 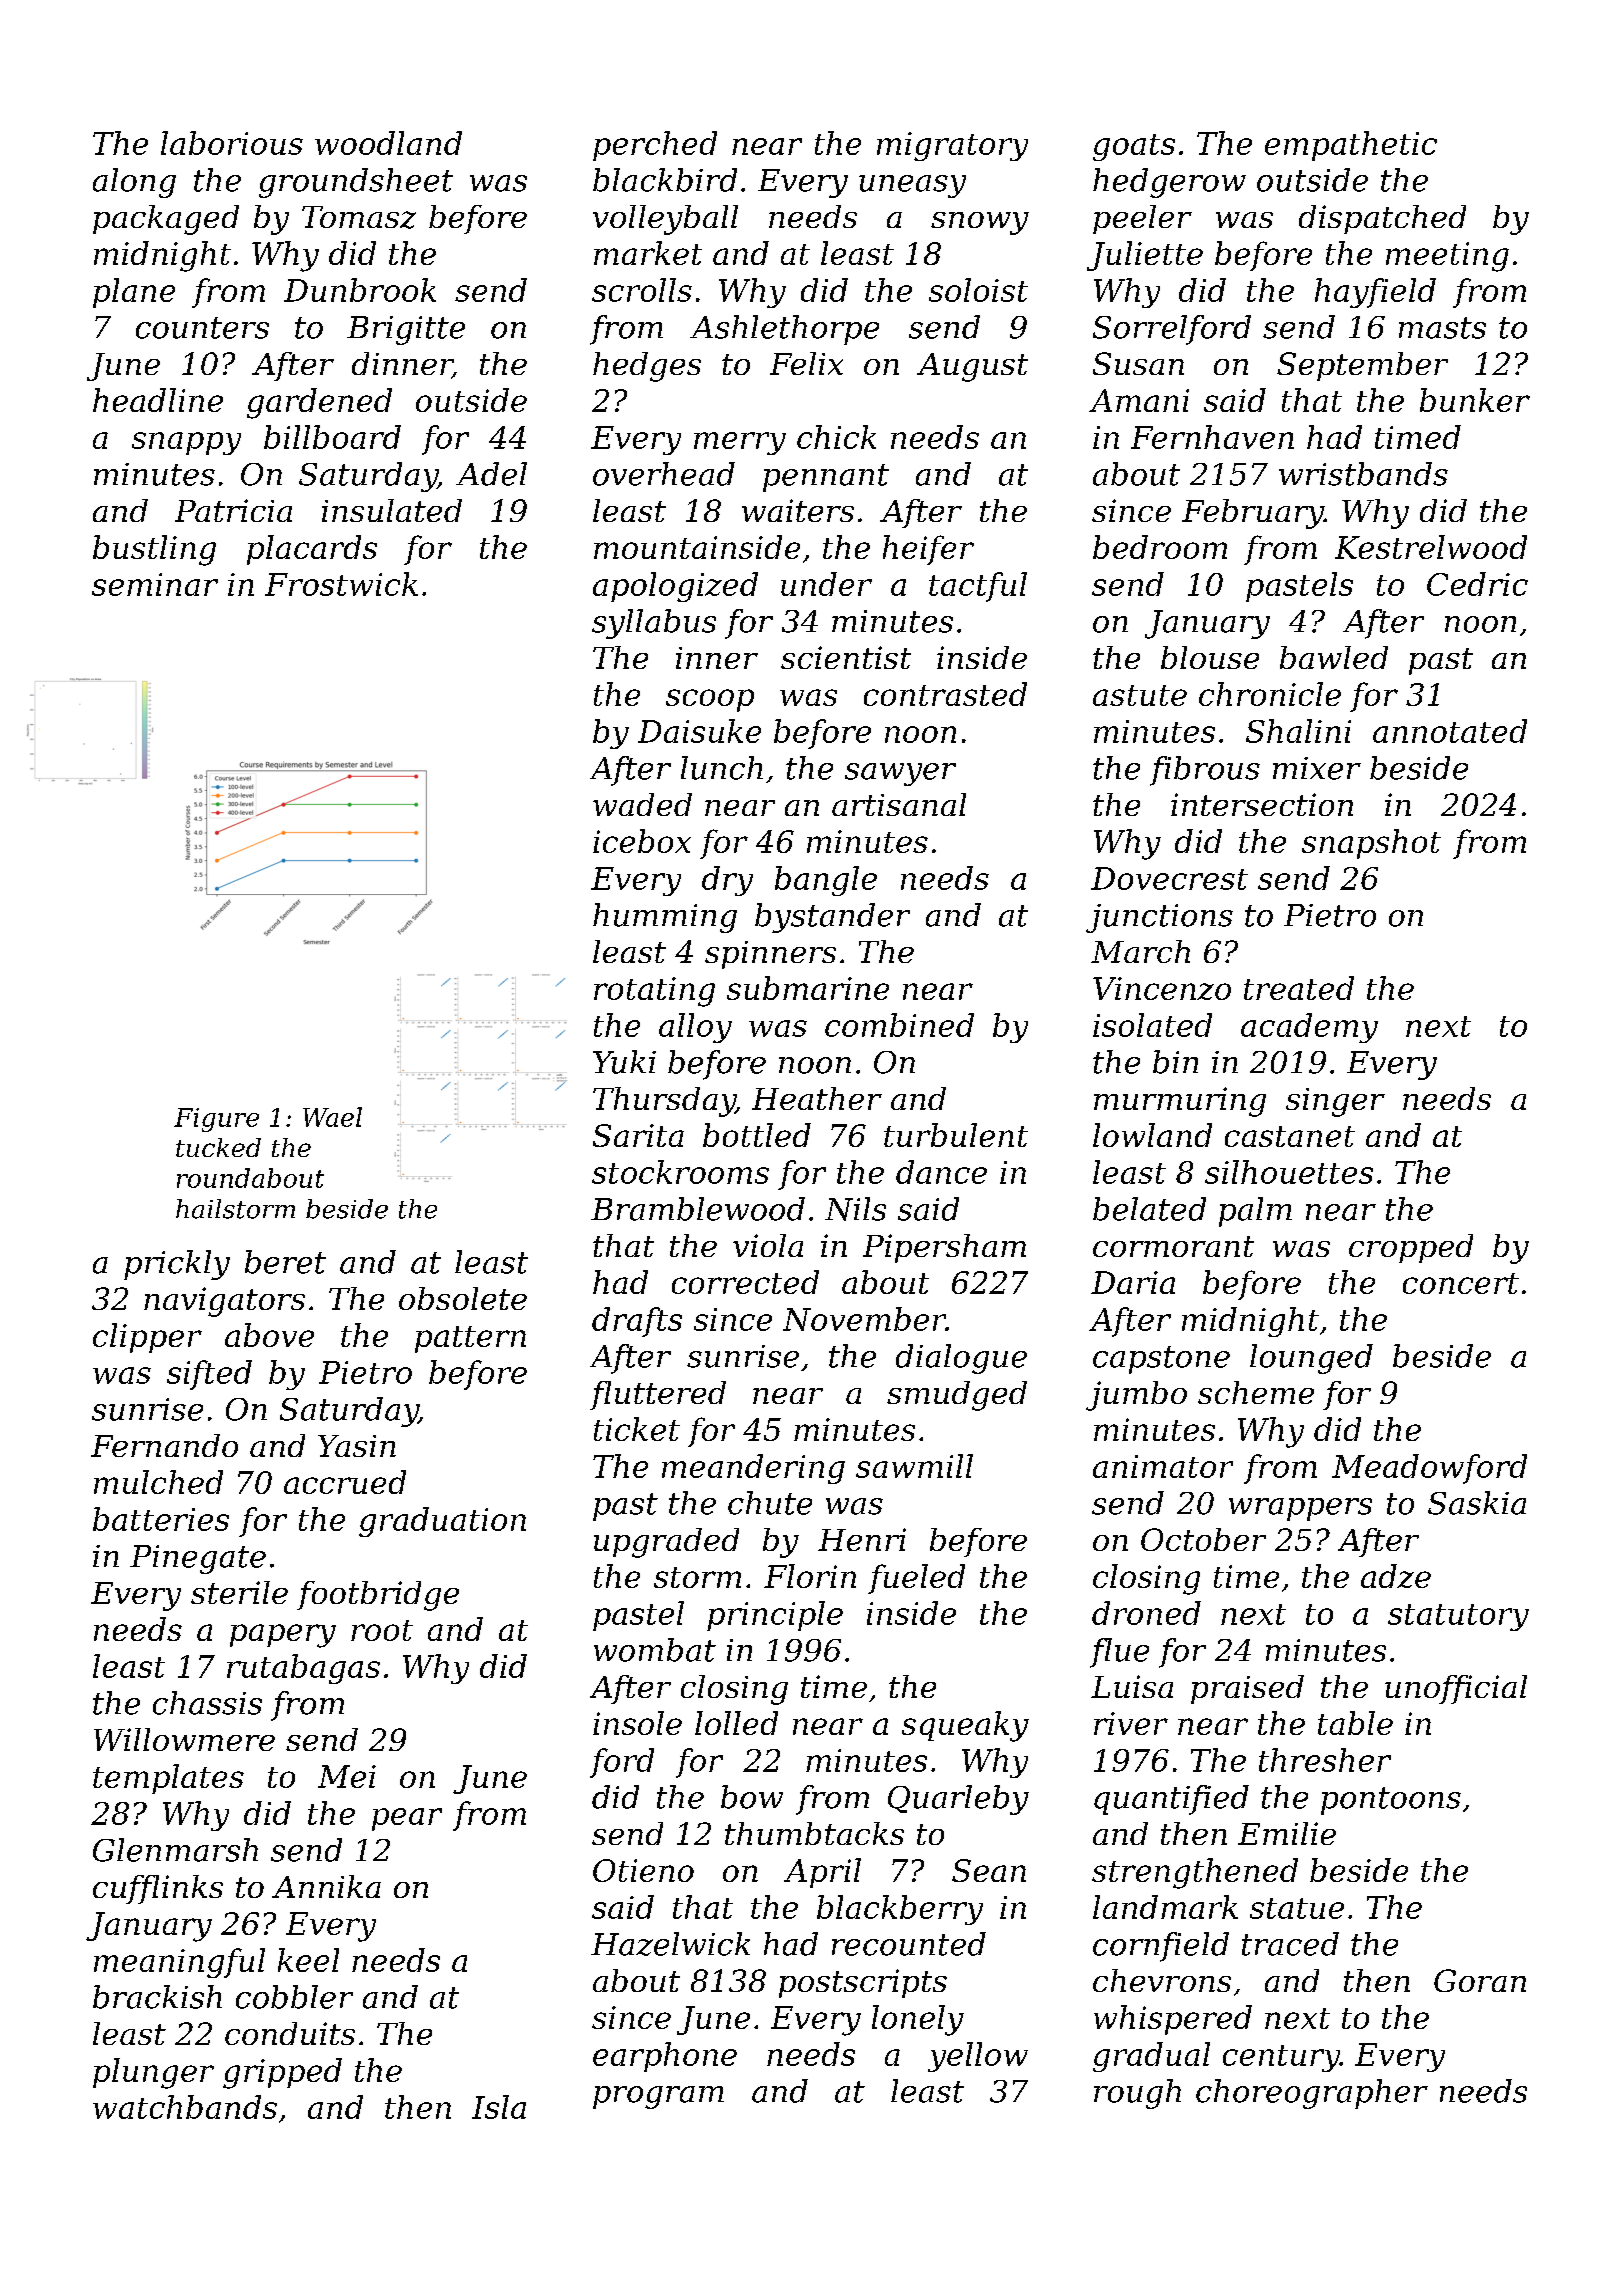 I want to click on goats, so click(x=1134, y=147).
